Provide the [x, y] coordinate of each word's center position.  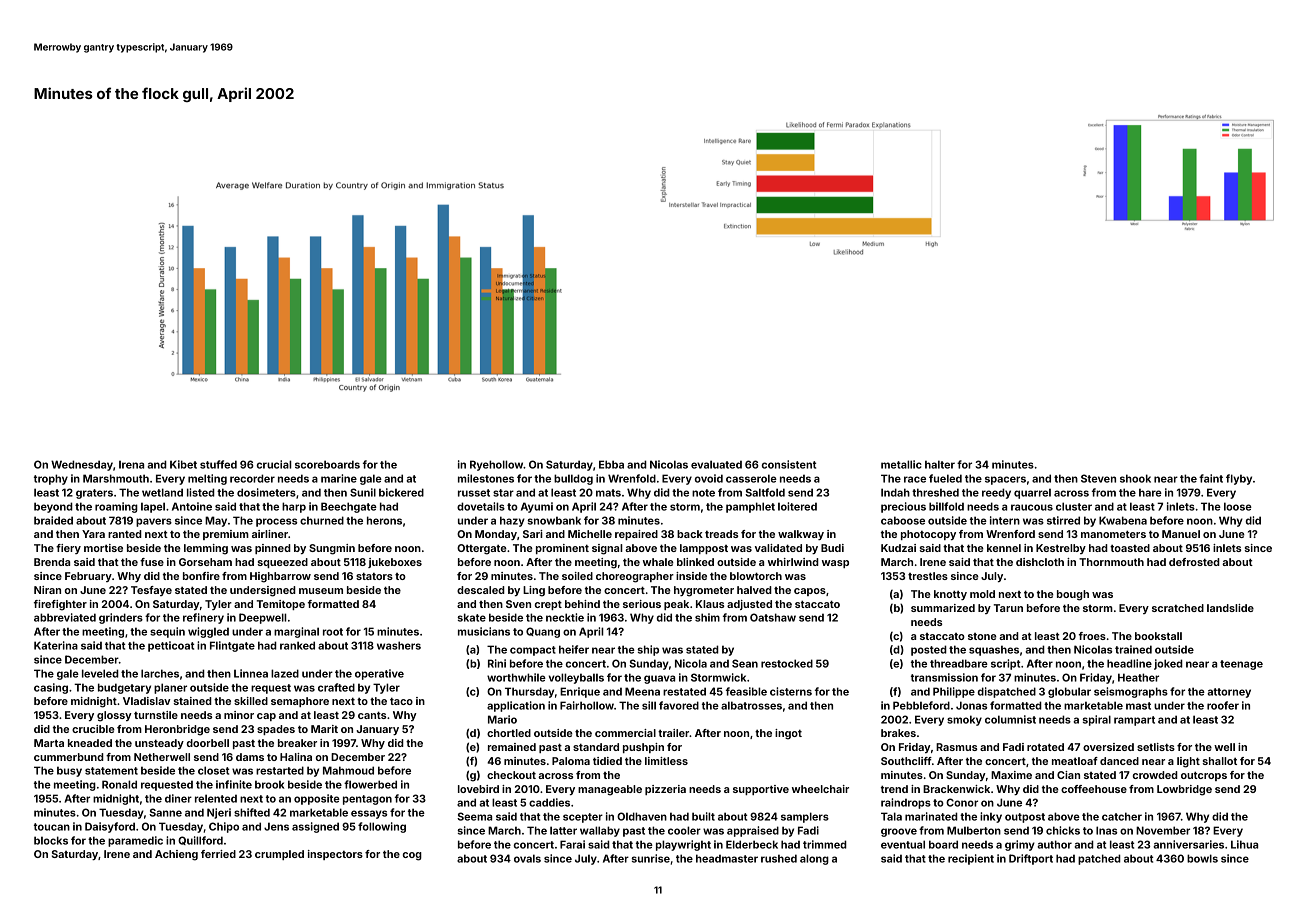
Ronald [119, 784]
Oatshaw [773, 617]
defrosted [1194, 562]
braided [53, 520]
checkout [511, 775]
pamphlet [750, 507]
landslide [1230, 608]
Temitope [281, 605]
